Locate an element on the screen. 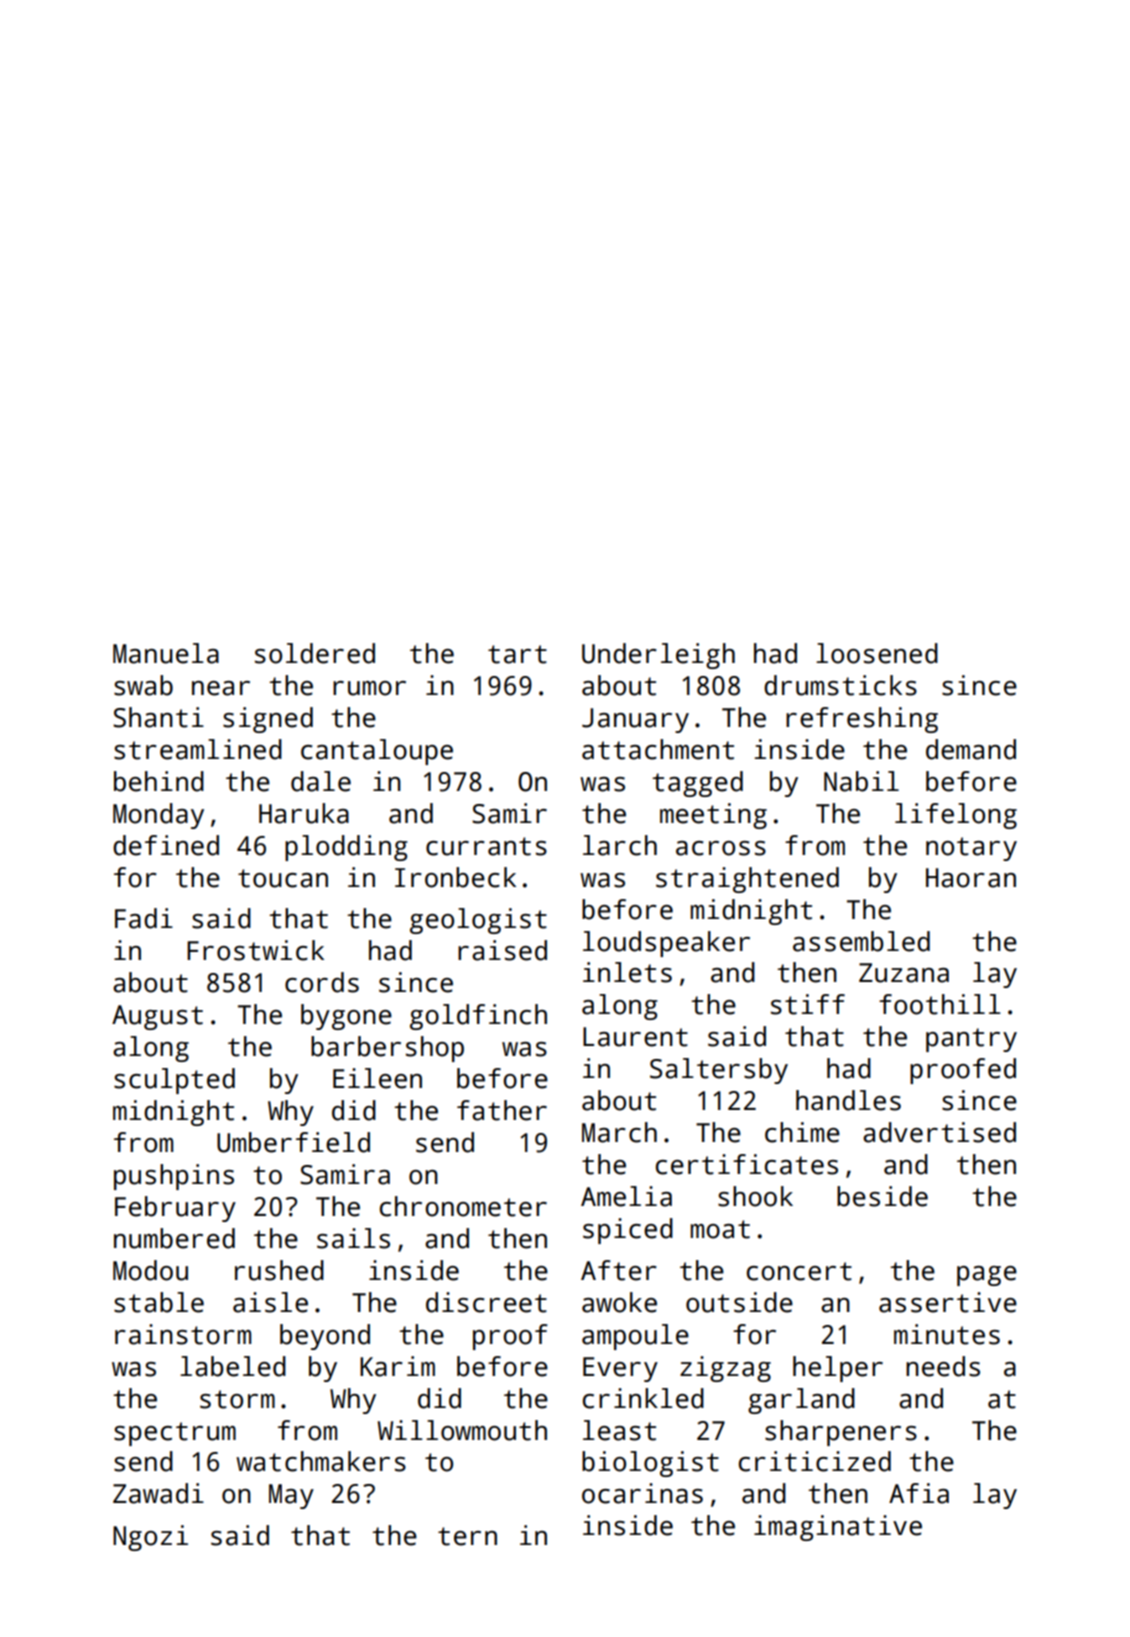 Image resolution: width=1130 pixels, height=1637 pixels. tagged is located at coordinates (697, 784).
